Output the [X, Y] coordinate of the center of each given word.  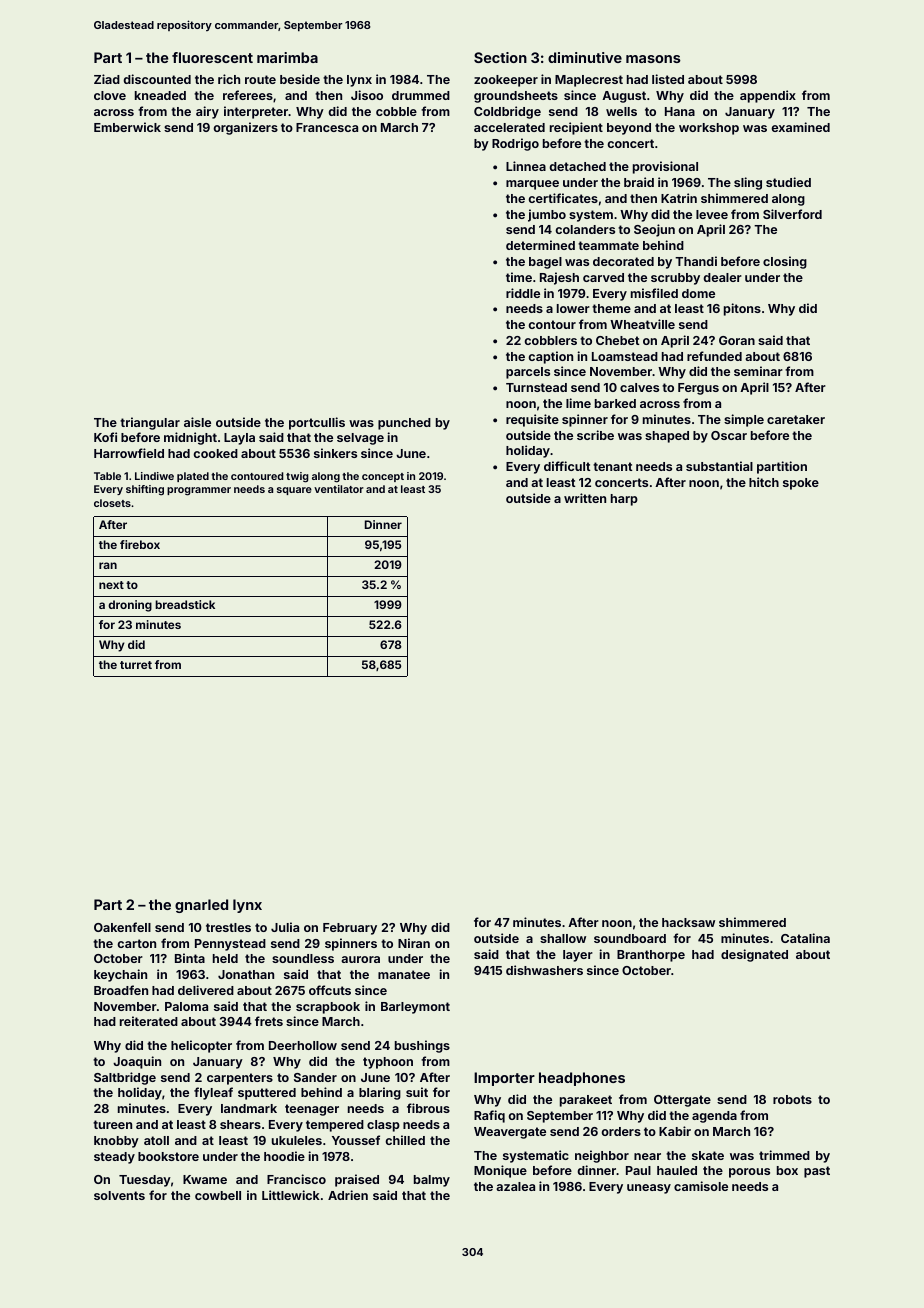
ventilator [339, 489]
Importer [504, 1079]
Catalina [805, 938]
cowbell [218, 1195]
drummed [421, 95]
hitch [764, 482]
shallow [563, 938]
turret [136, 665]
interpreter [256, 112]
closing [785, 262]
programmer [199, 491]
